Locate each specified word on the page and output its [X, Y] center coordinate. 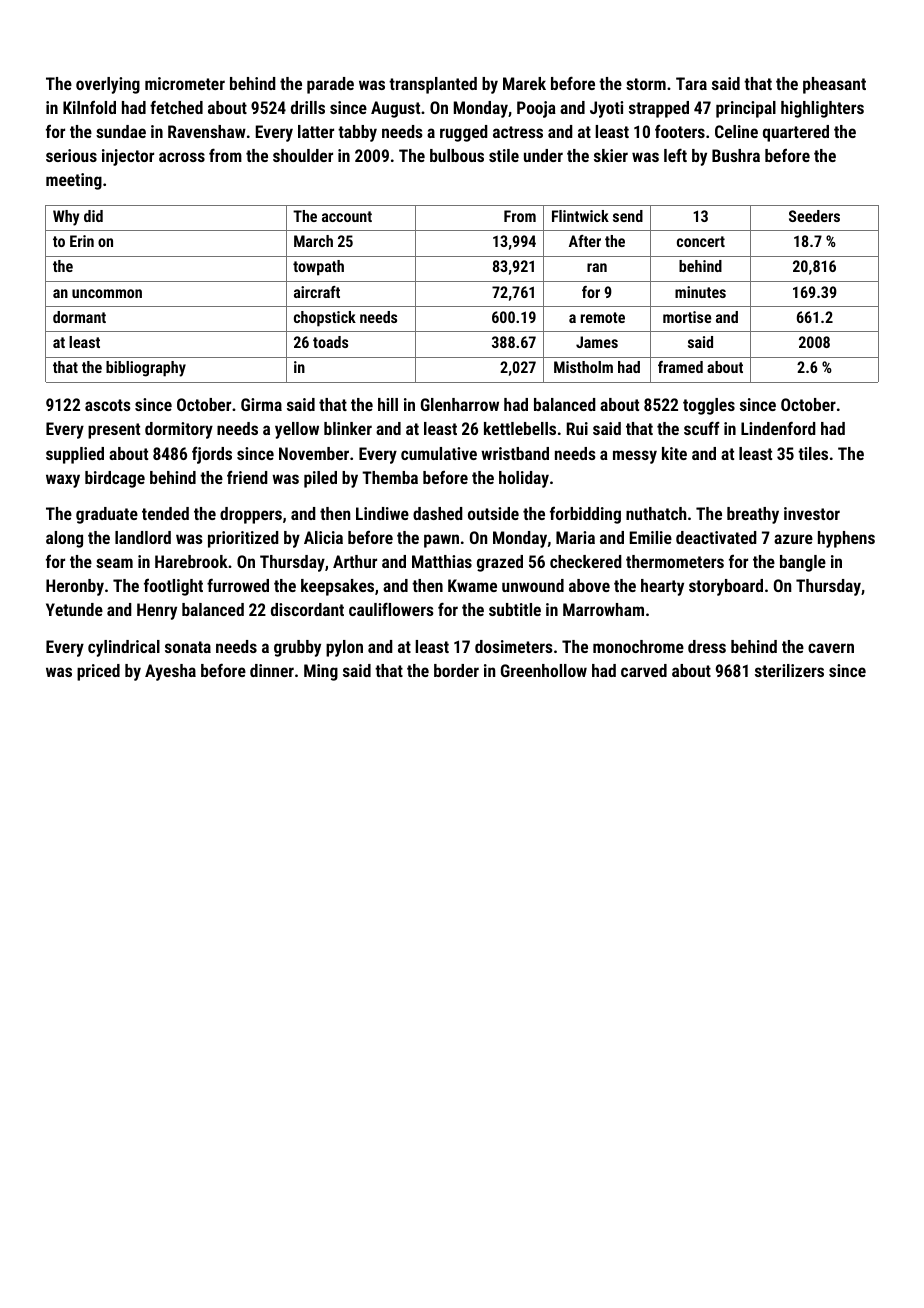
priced [98, 672]
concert [701, 241]
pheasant [834, 85]
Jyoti [606, 109]
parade [330, 85]
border [456, 670]
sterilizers [789, 670]
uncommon [107, 293]
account [347, 216]
